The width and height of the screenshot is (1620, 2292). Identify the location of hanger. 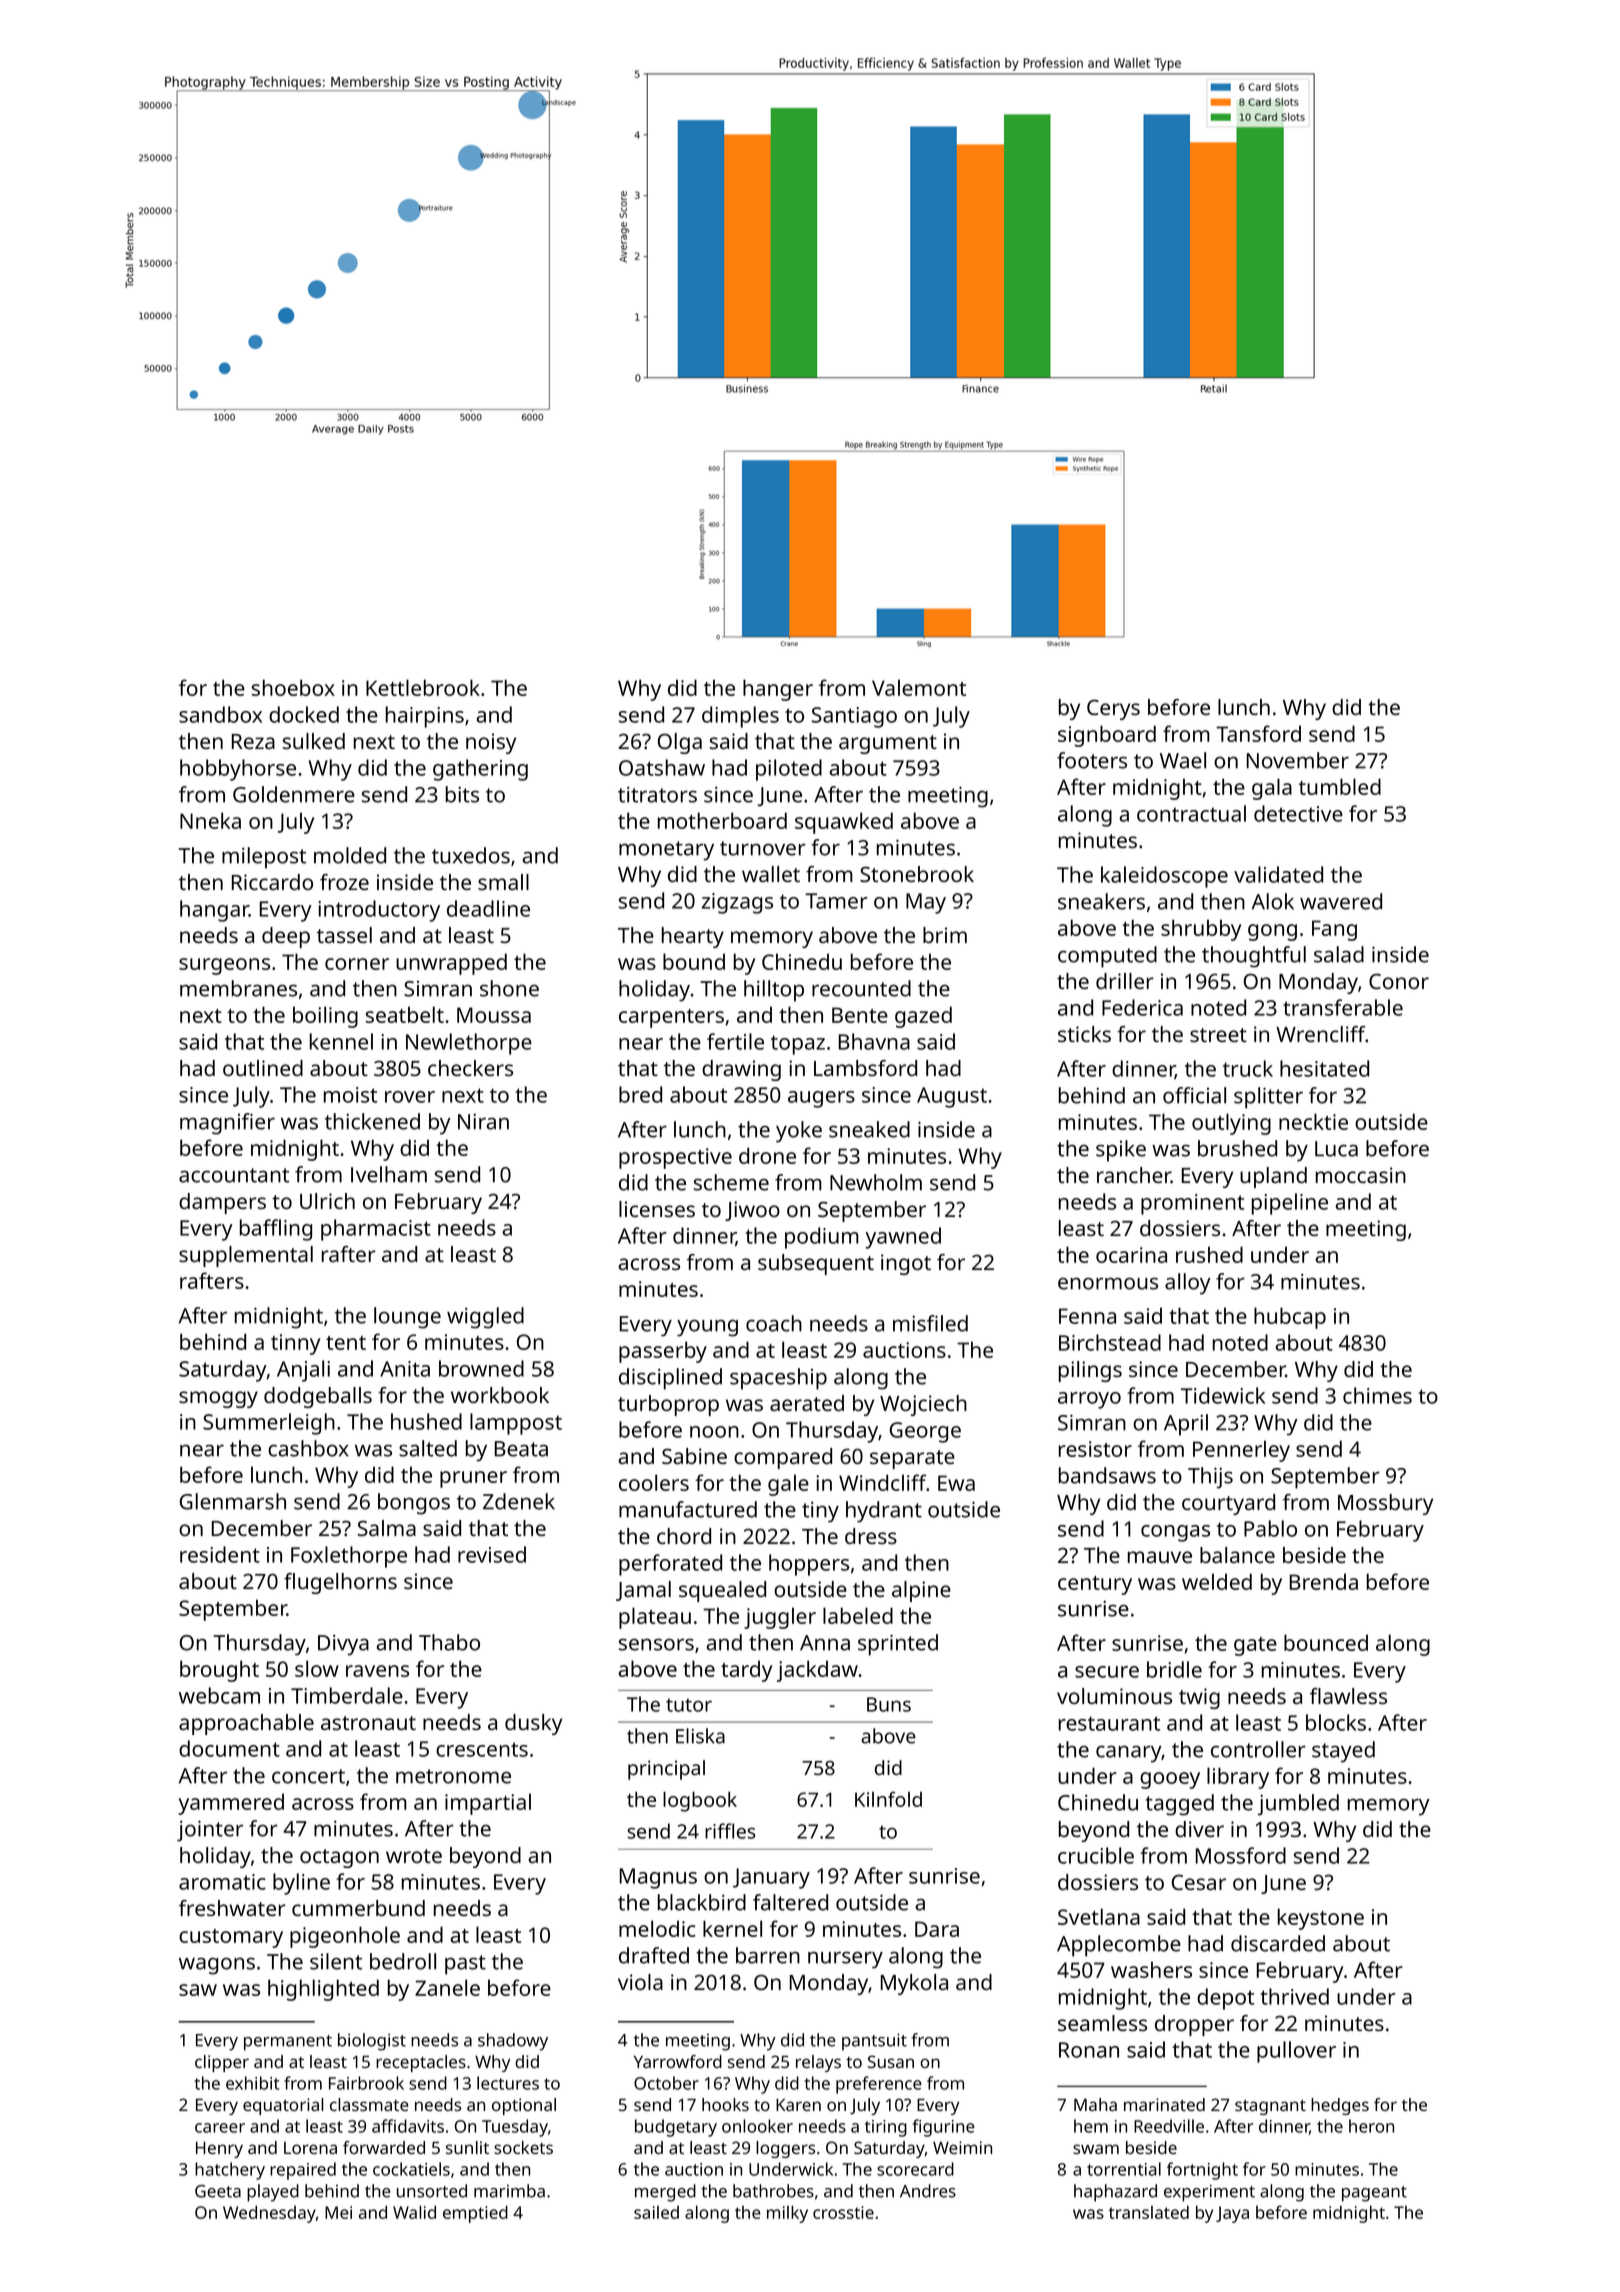
(778, 690).
